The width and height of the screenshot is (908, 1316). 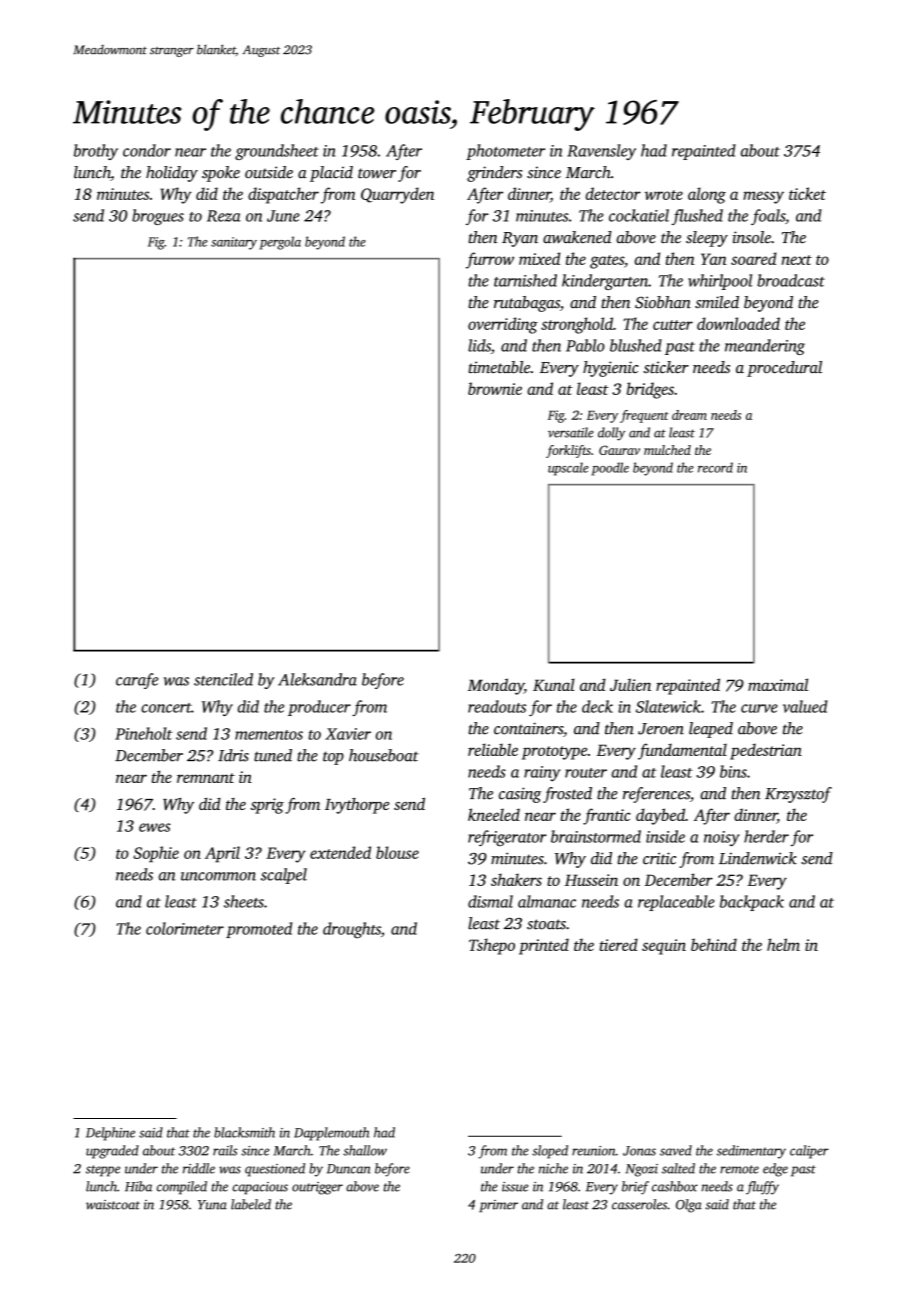 What do you see at coordinates (754, 258) in the screenshot?
I see `soared` at bounding box center [754, 258].
